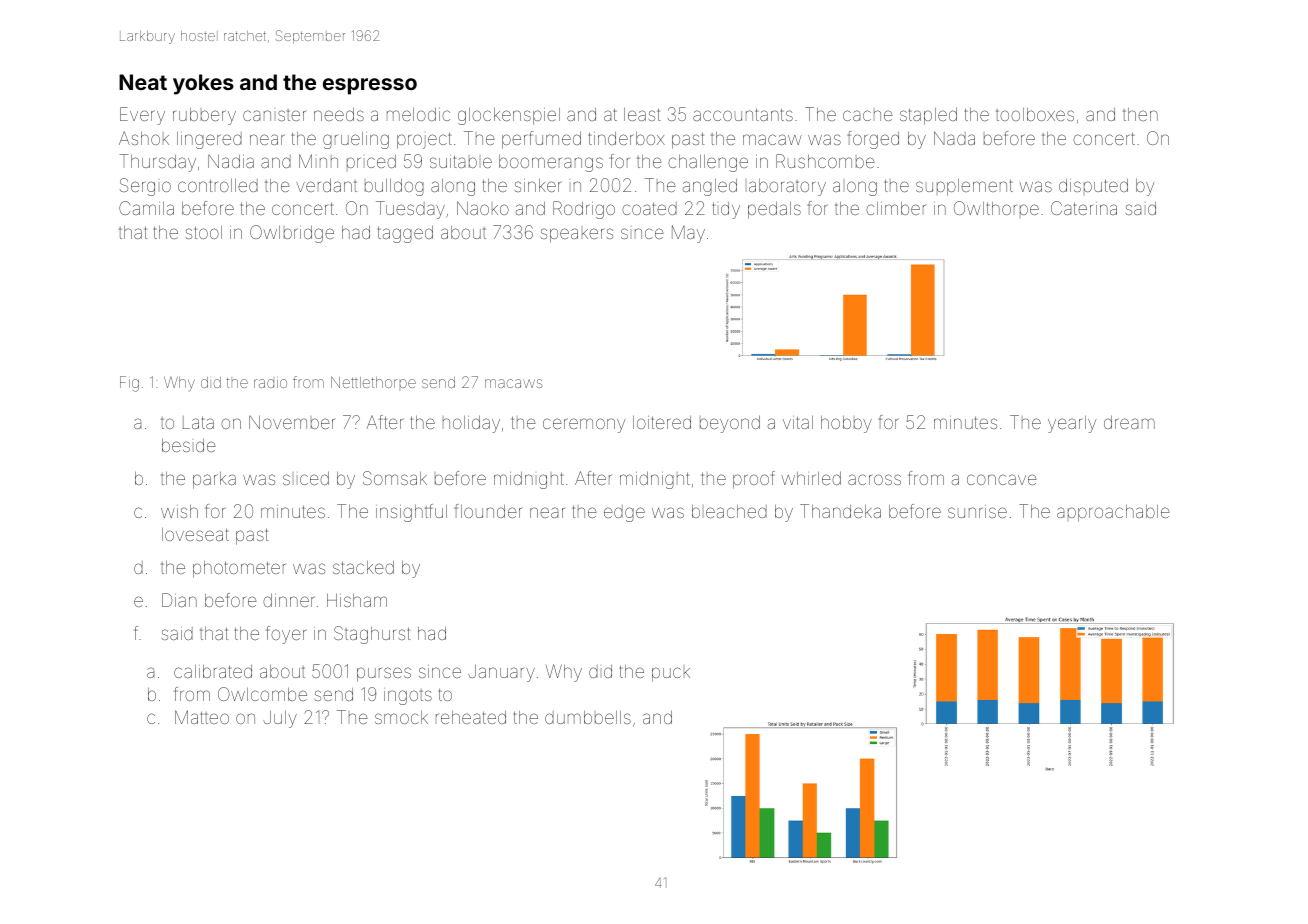  Describe the element at coordinates (774, 210) in the image. I see `pedals` at that location.
